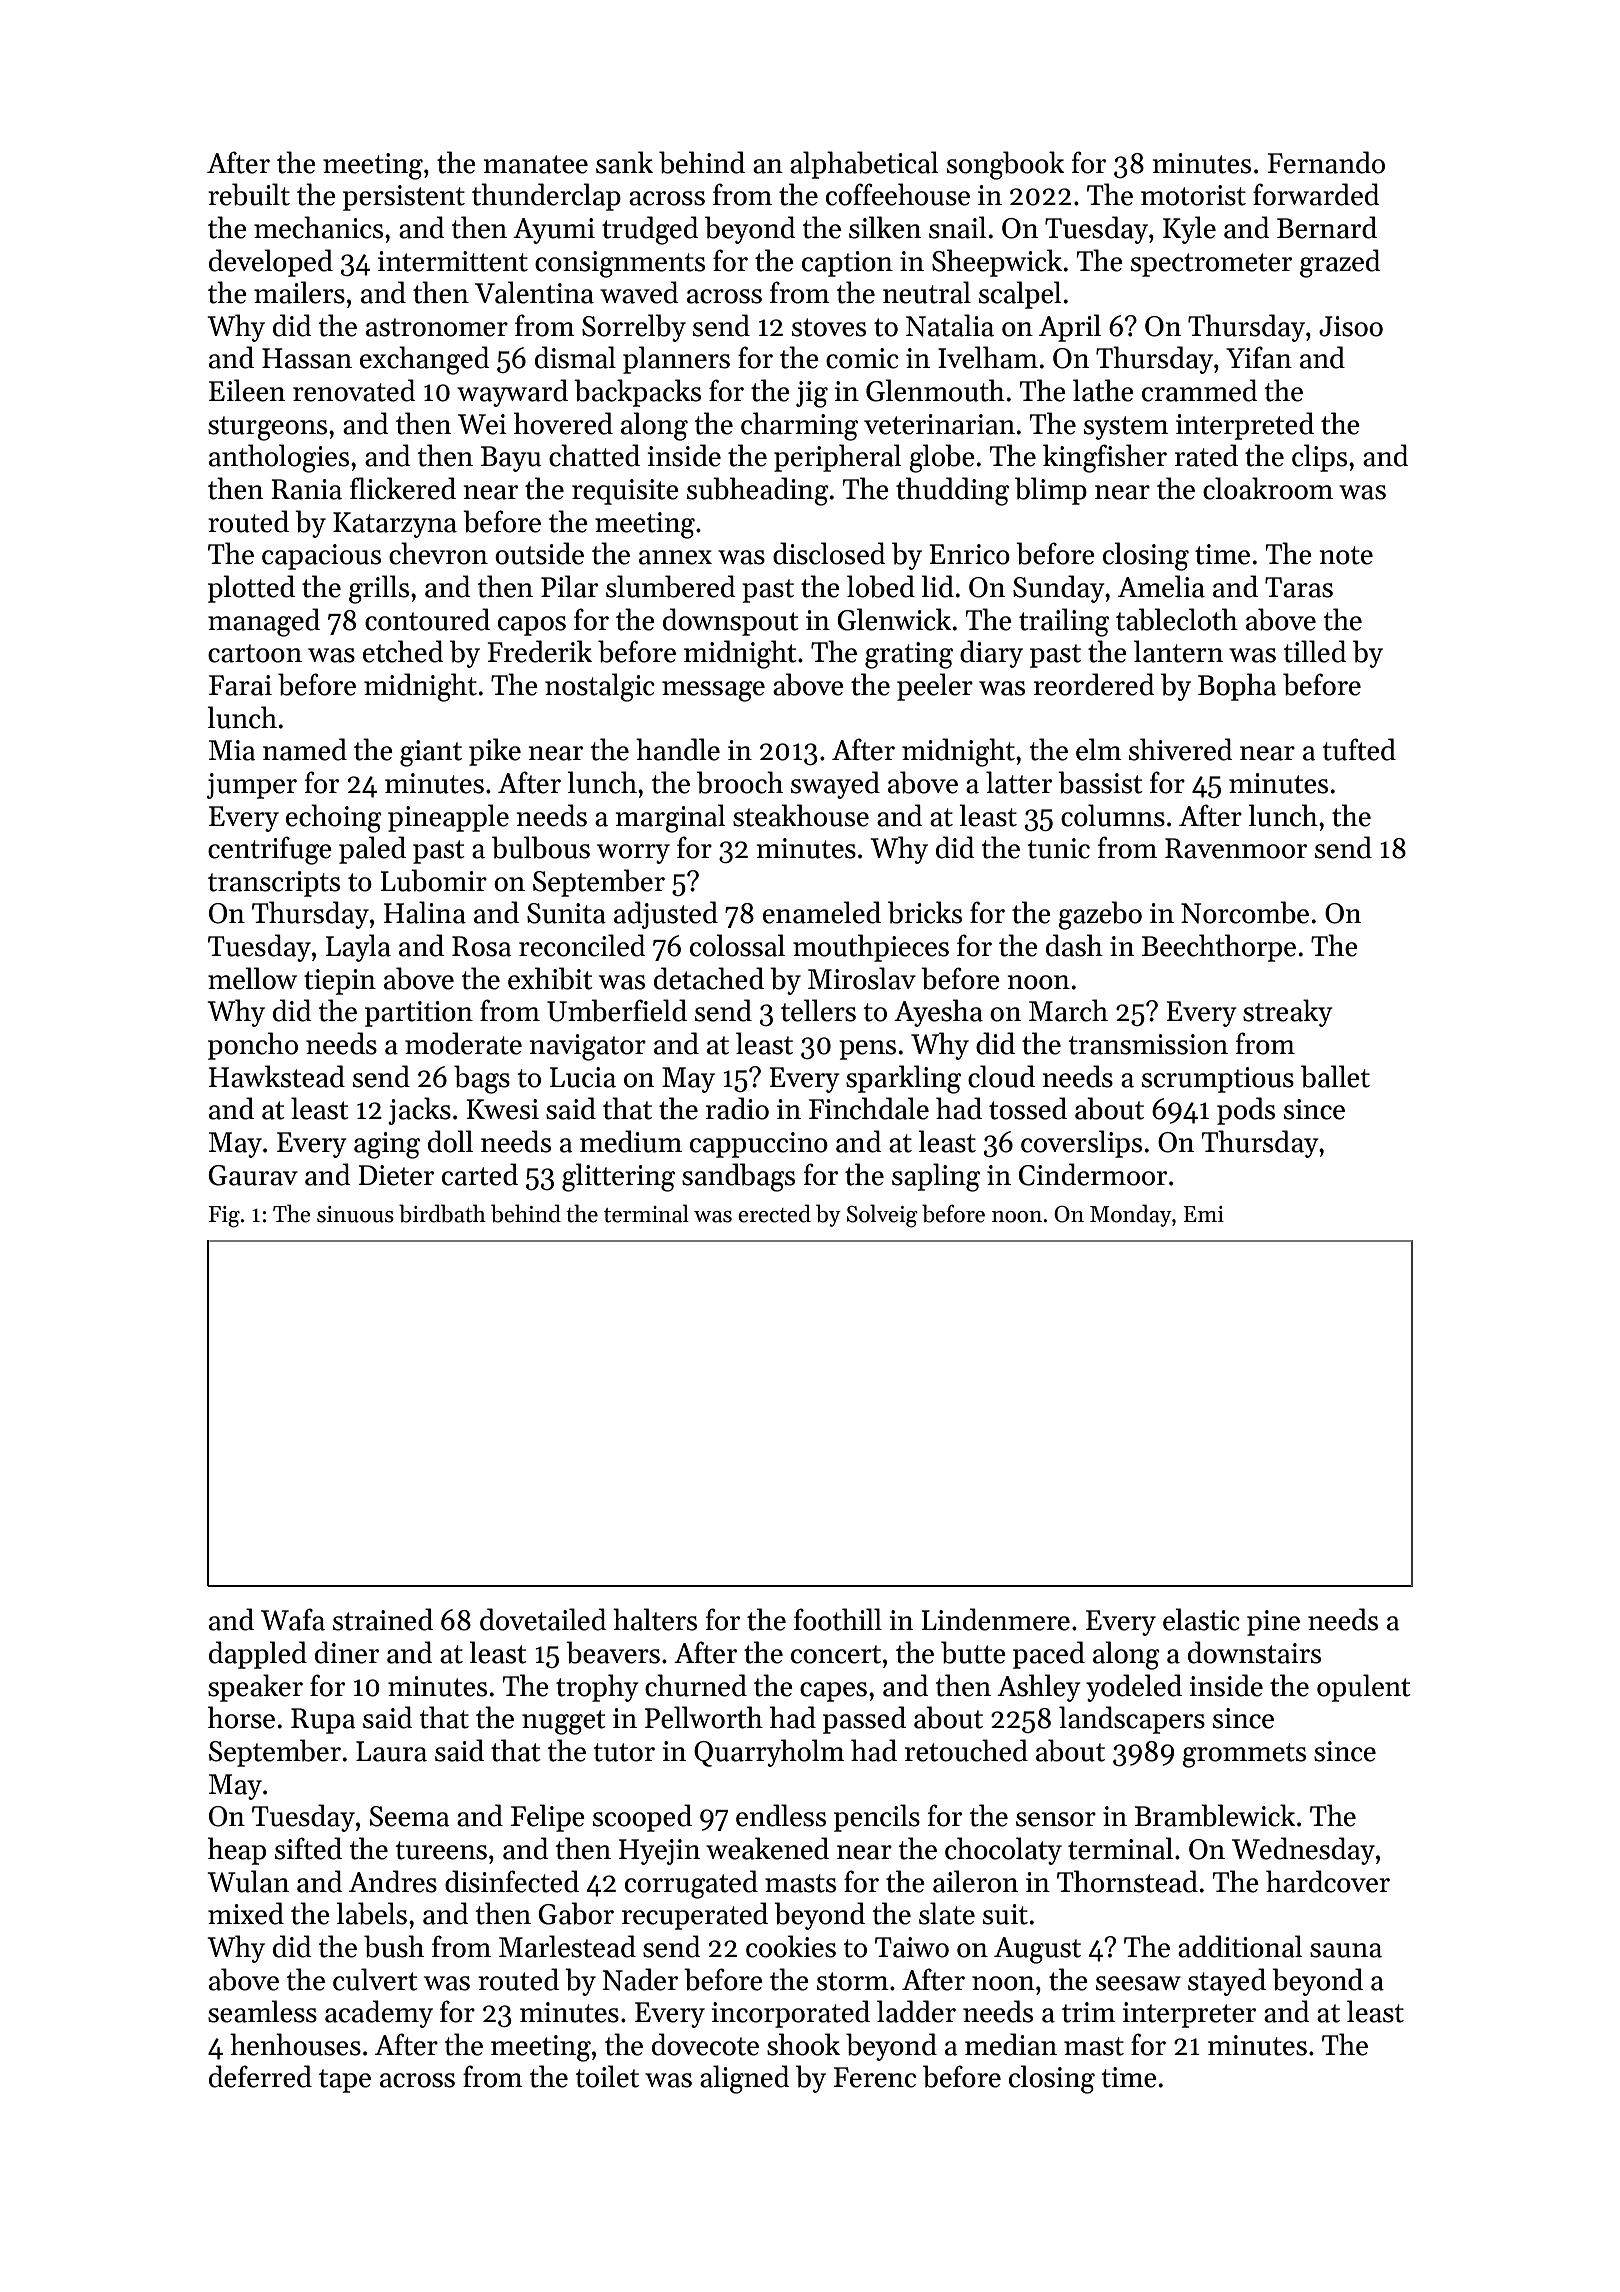 This image has height=2292, width=1620. What do you see at coordinates (1326, 162) in the image?
I see `Fernando` at bounding box center [1326, 162].
